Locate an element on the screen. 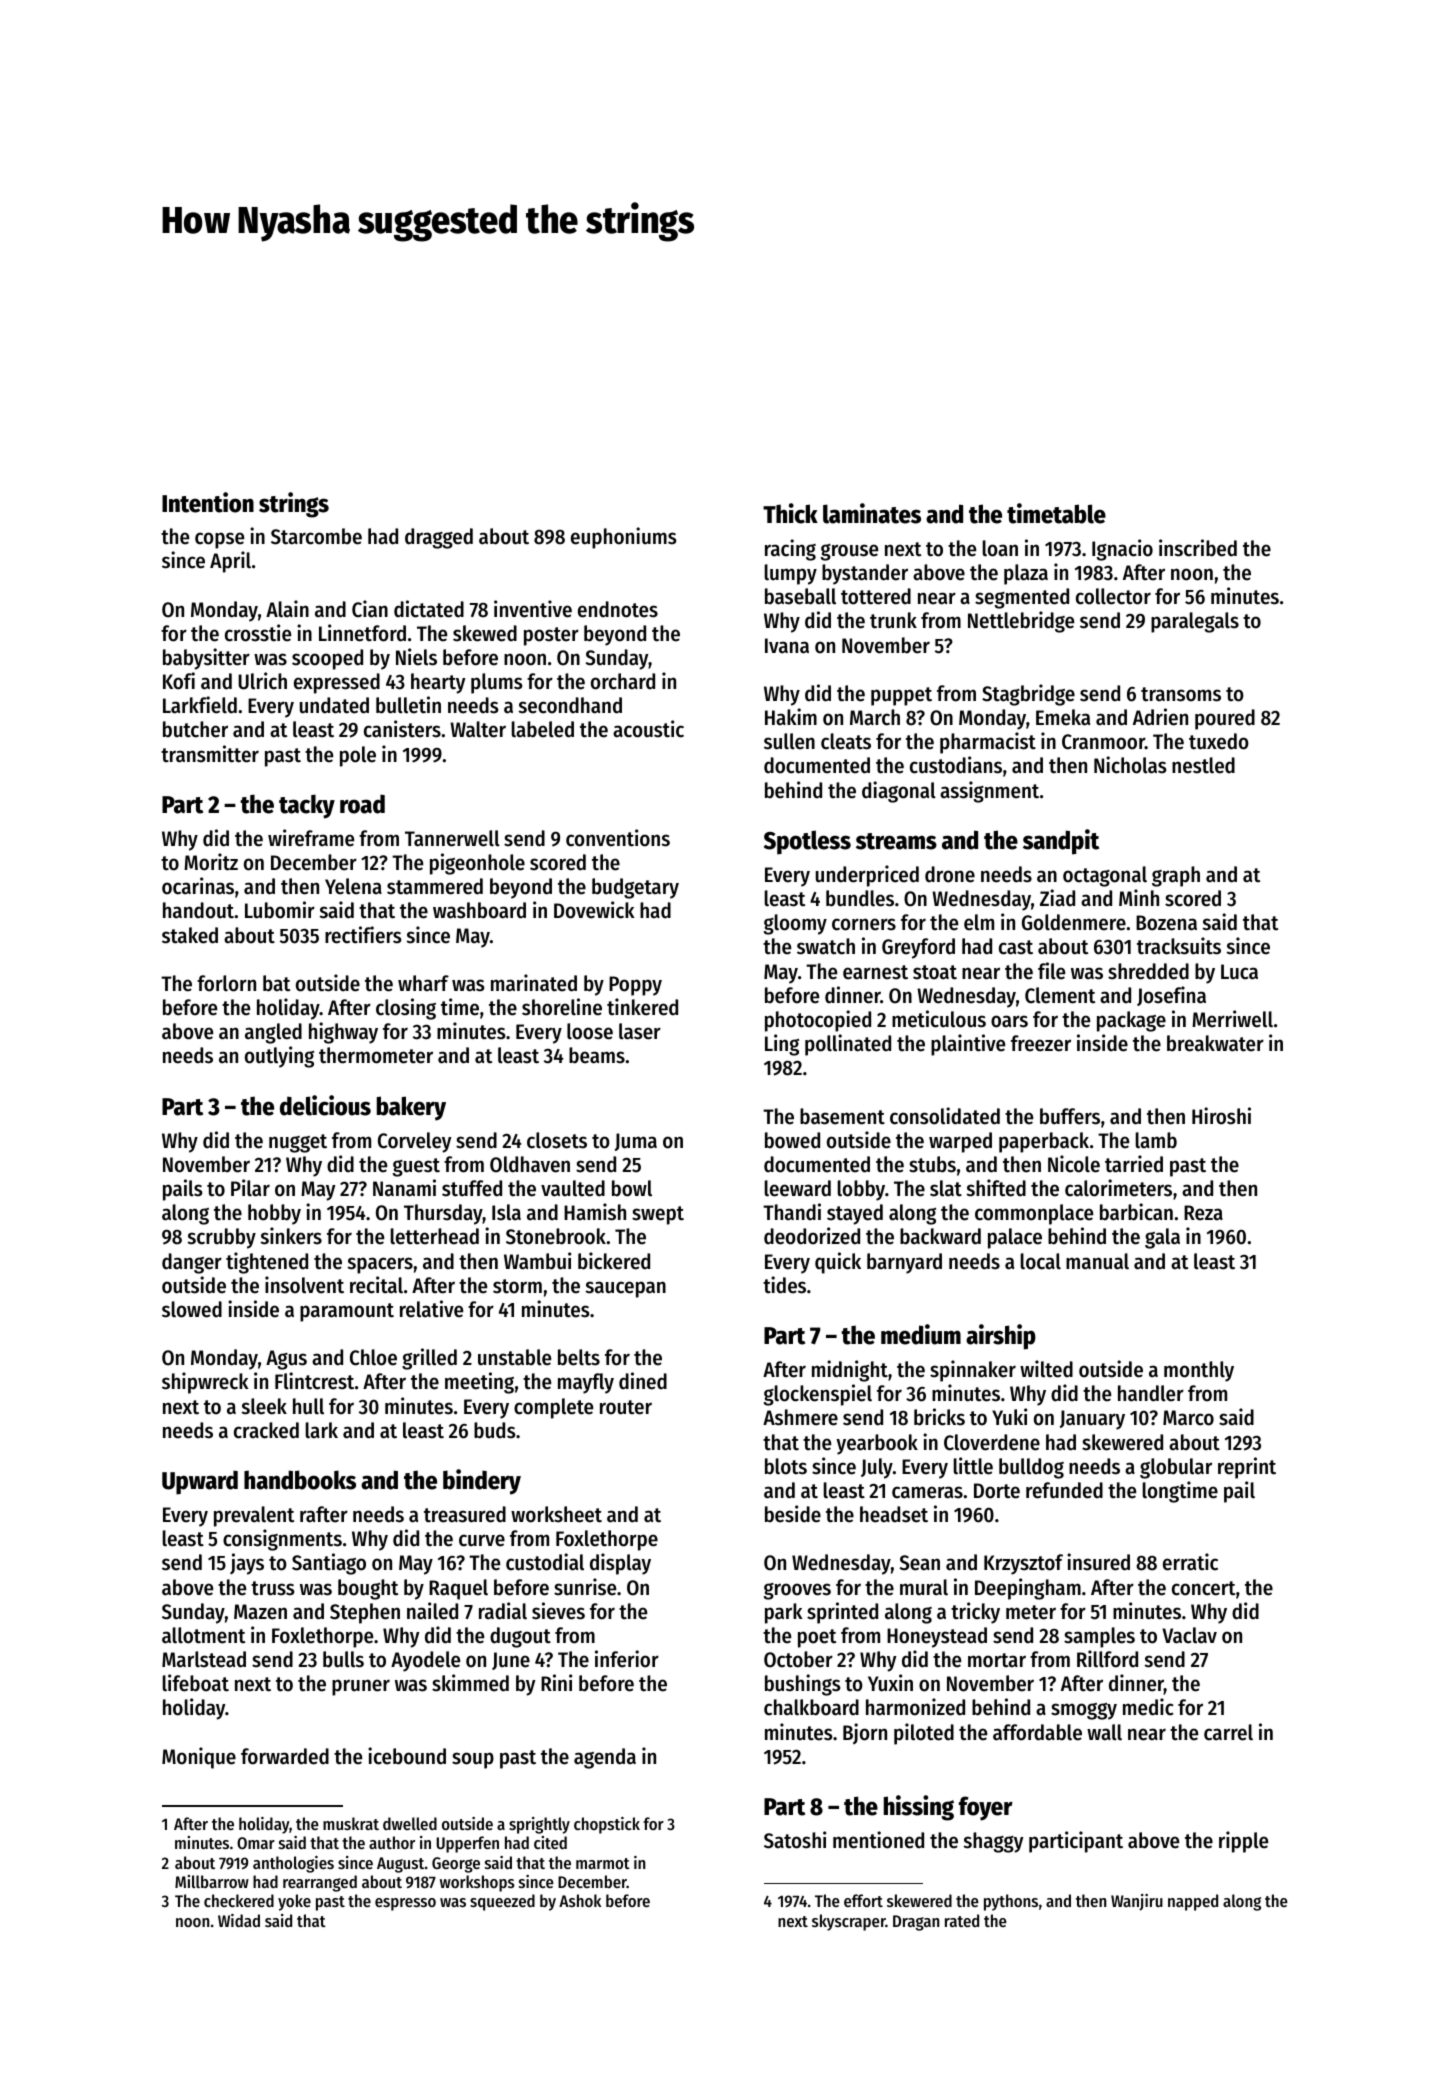  chopstick is located at coordinates (607, 1825).
